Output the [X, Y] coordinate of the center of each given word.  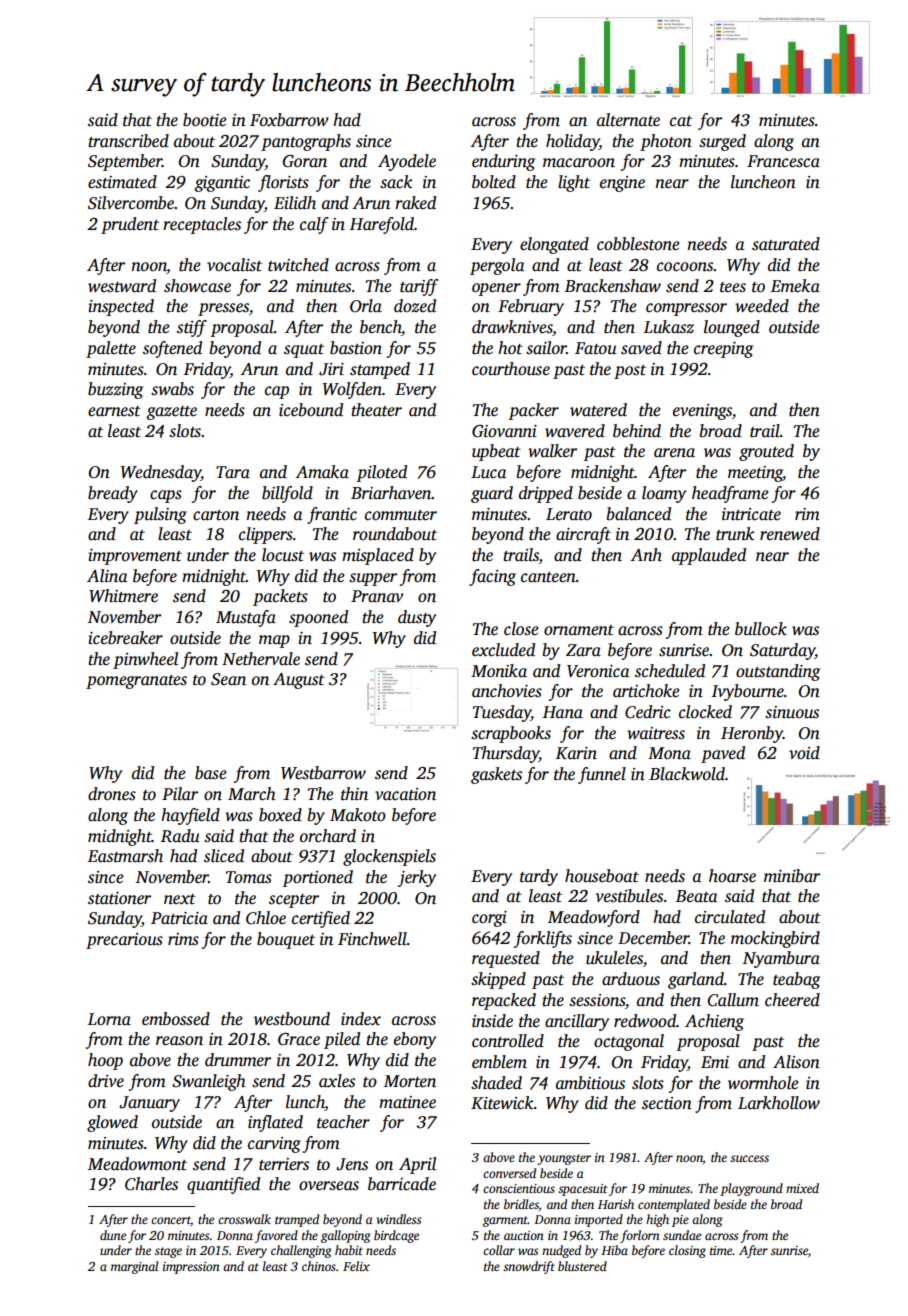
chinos [319, 1266]
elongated [554, 245]
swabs [172, 389]
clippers [266, 535]
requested [506, 959]
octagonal [629, 1042]
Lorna [109, 1019]
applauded [709, 556]
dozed [415, 306]
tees [733, 287]
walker [552, 451]
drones [112, 794]
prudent [130, 225]
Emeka [795, 286]
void [804, 753]
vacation [405, 794]
